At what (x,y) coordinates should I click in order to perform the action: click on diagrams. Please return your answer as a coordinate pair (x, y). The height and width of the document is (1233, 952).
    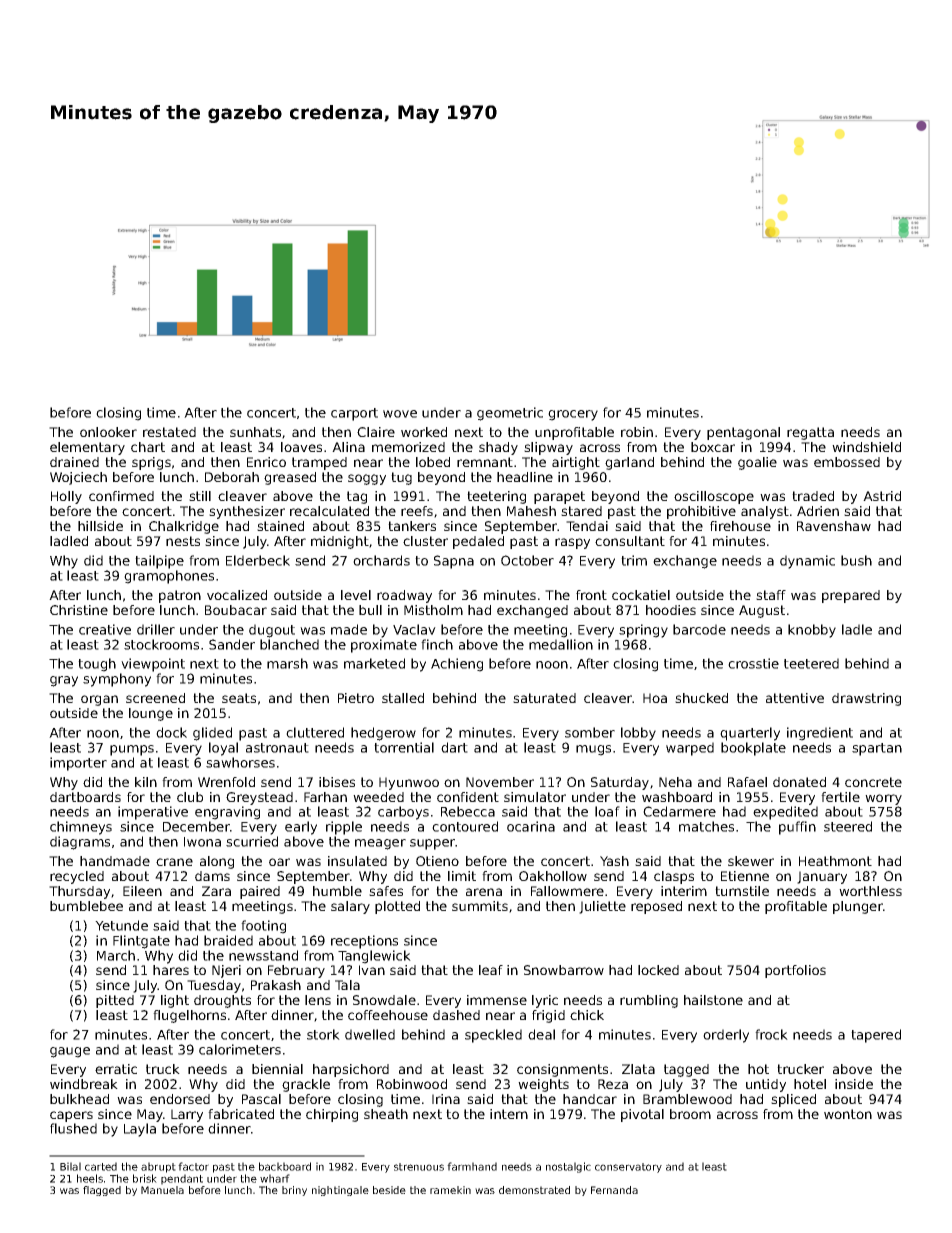
    Looking at the image, I should click on (80, 843).
